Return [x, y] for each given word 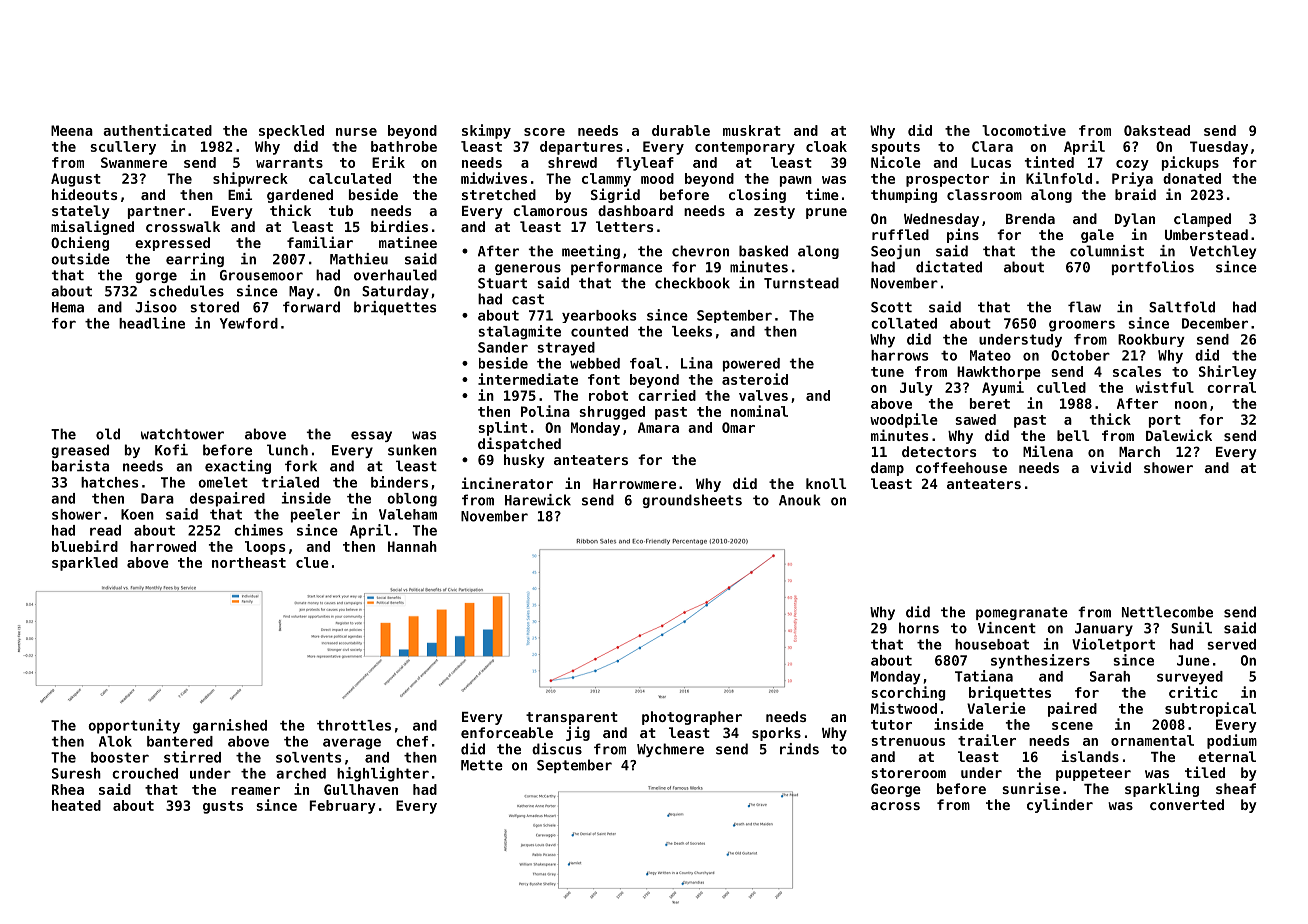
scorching [908, 693]
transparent [572, 718]
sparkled [85, 564]
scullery [123, 148]
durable [681, 130]
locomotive [1024, 130]
